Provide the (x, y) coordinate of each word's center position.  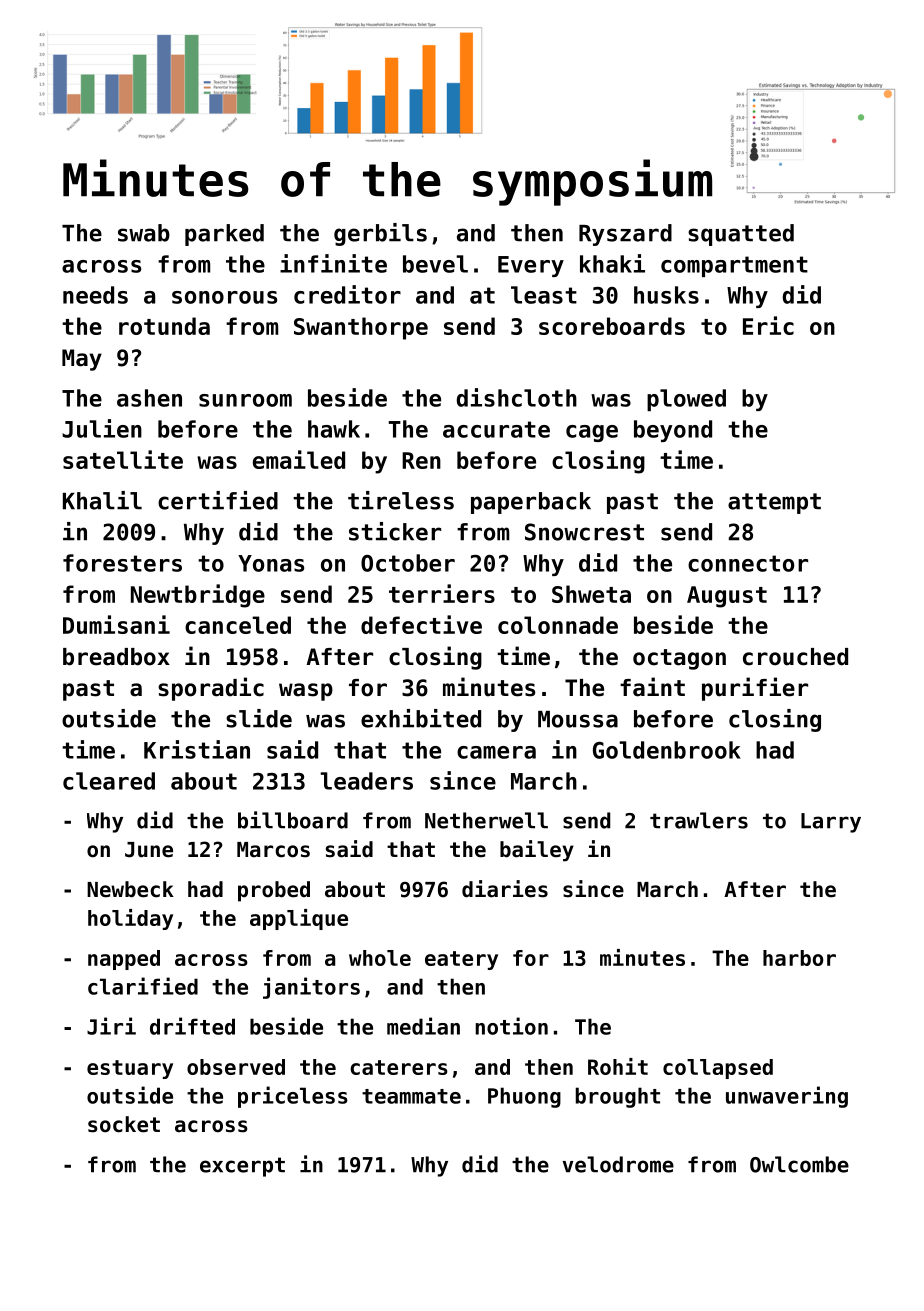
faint (652, 687)
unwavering (787, 1097)
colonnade (558, 625)
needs (95, 295)
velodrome (618, 1164)
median (423, 1026)
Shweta (591, 594)
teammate (411, 1096)
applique (299, 919)
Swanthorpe (361, 328)
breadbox (116, 657)
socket (124, 1124)
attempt (774, 503)
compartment (734, 266)
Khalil (102, 500)
